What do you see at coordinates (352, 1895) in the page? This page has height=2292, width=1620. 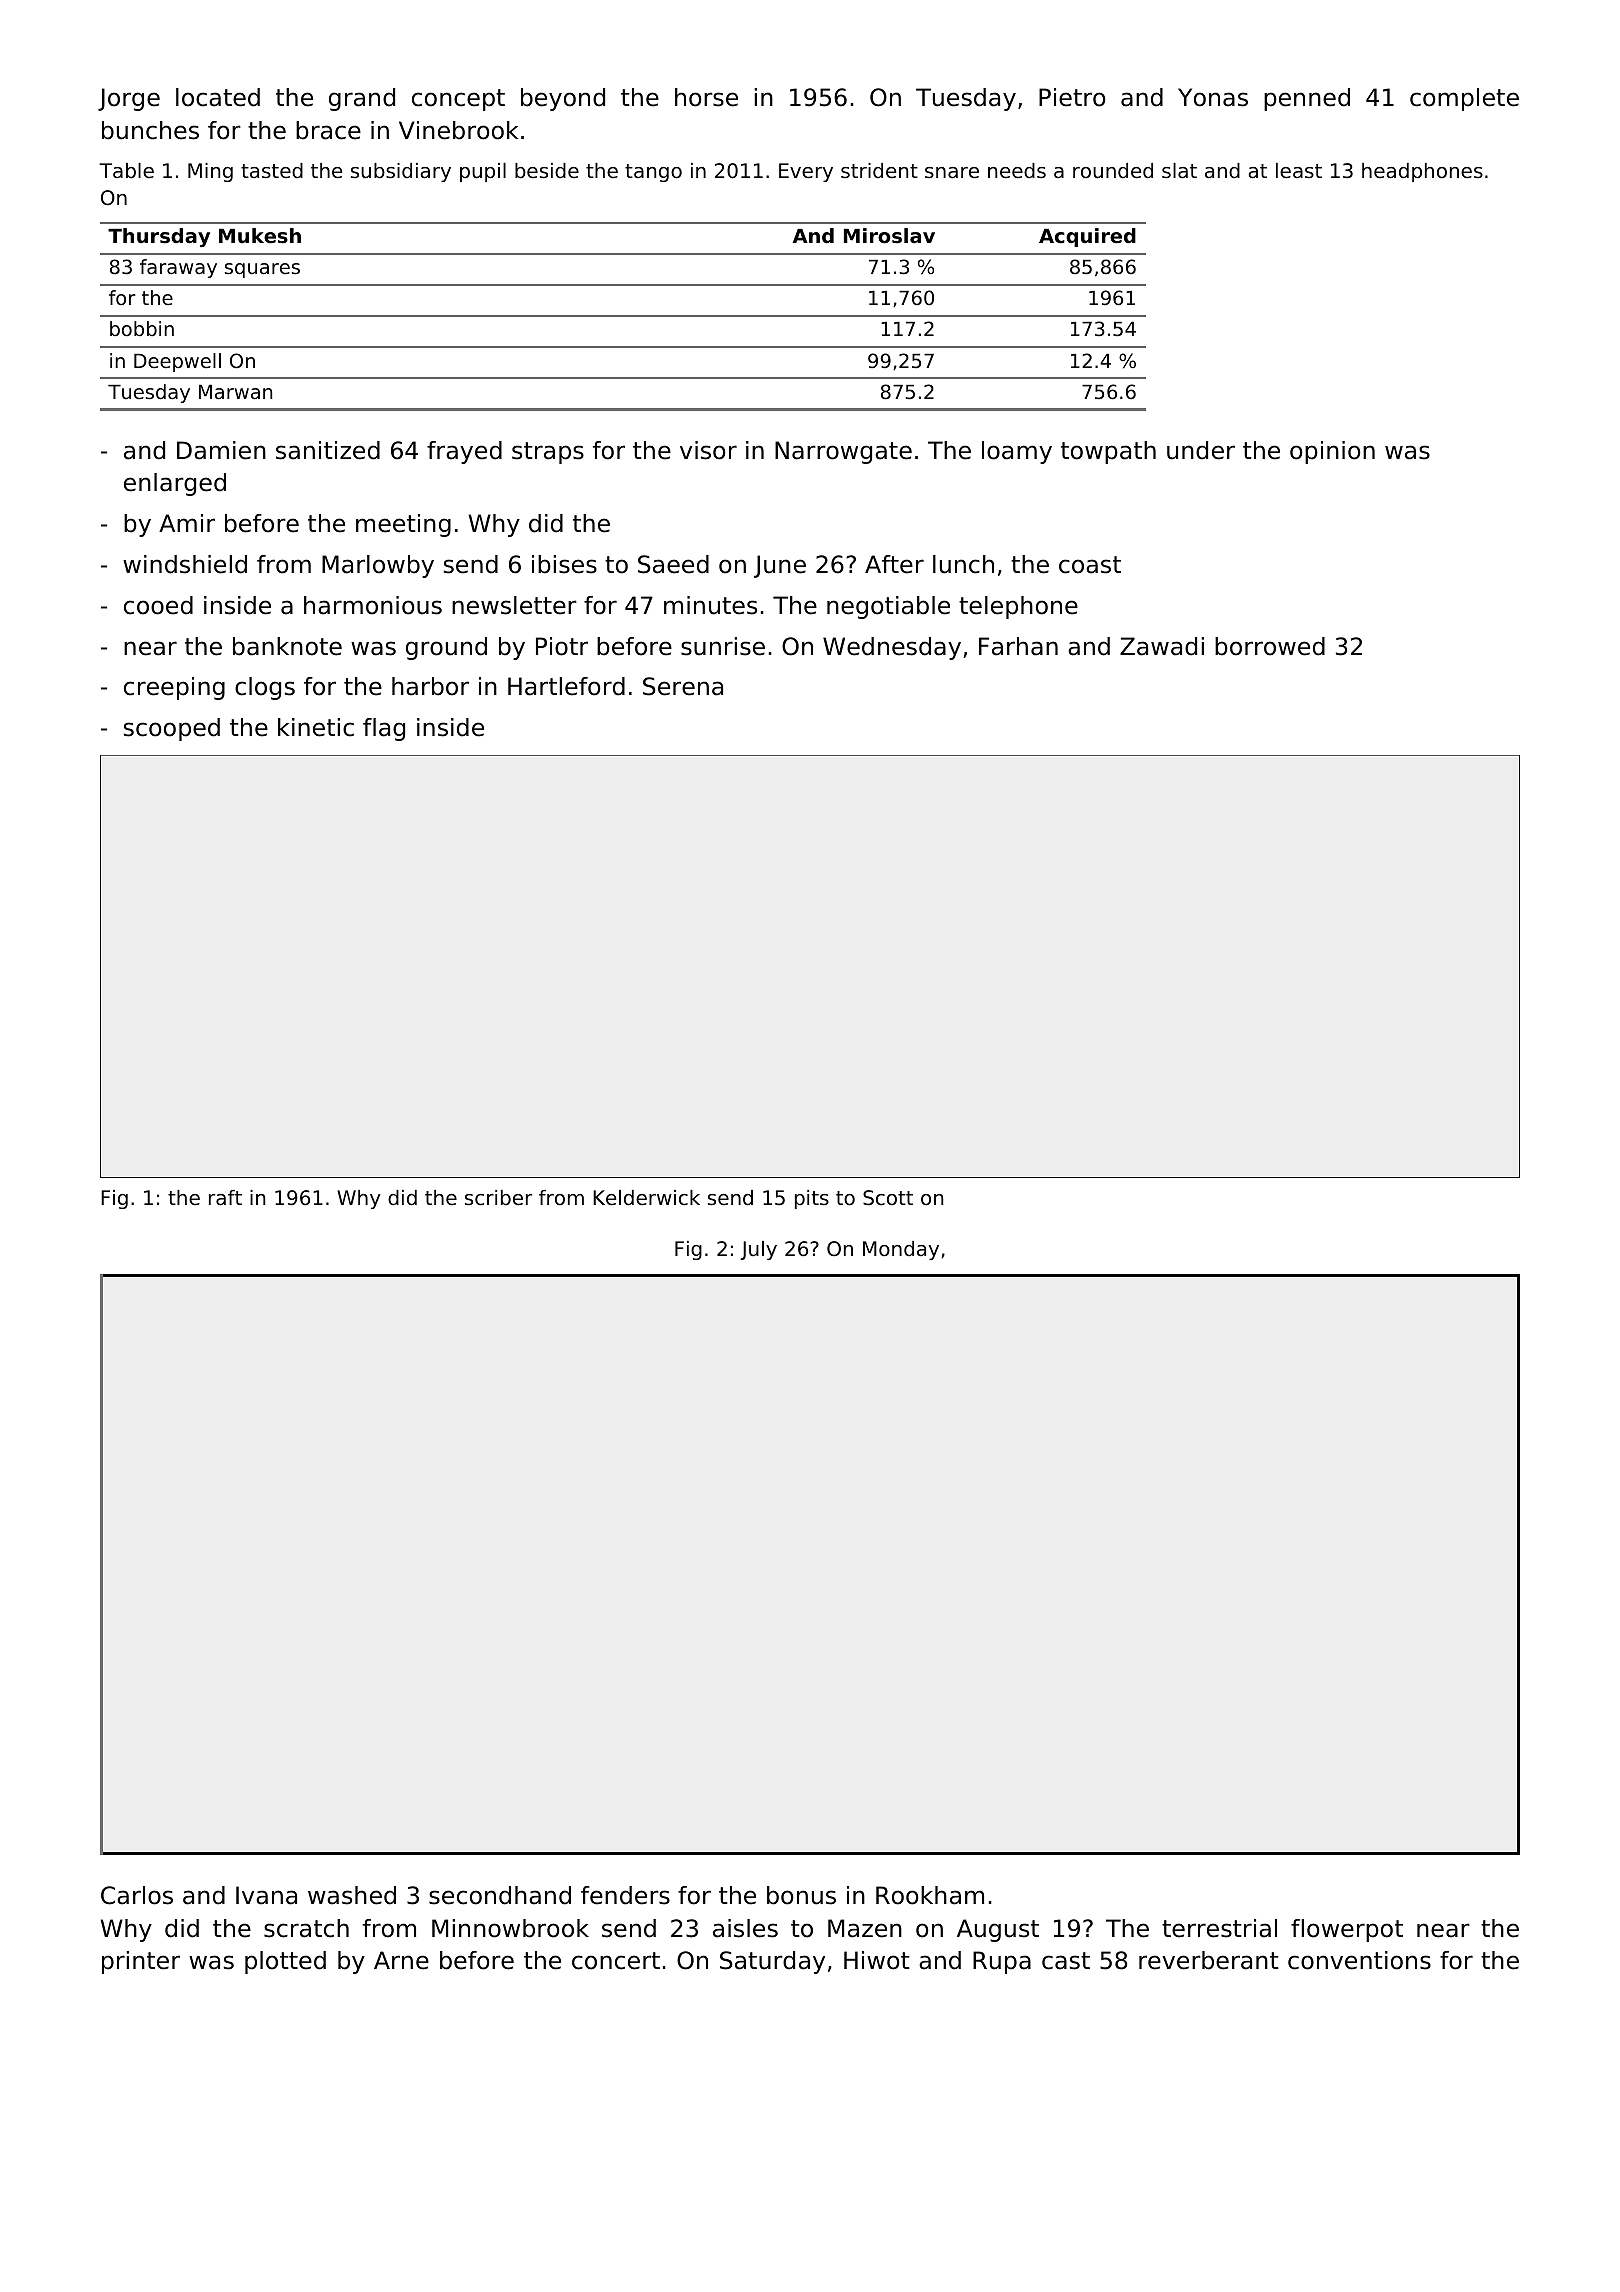 I see `washed` at bounding box center [352, 1895].
